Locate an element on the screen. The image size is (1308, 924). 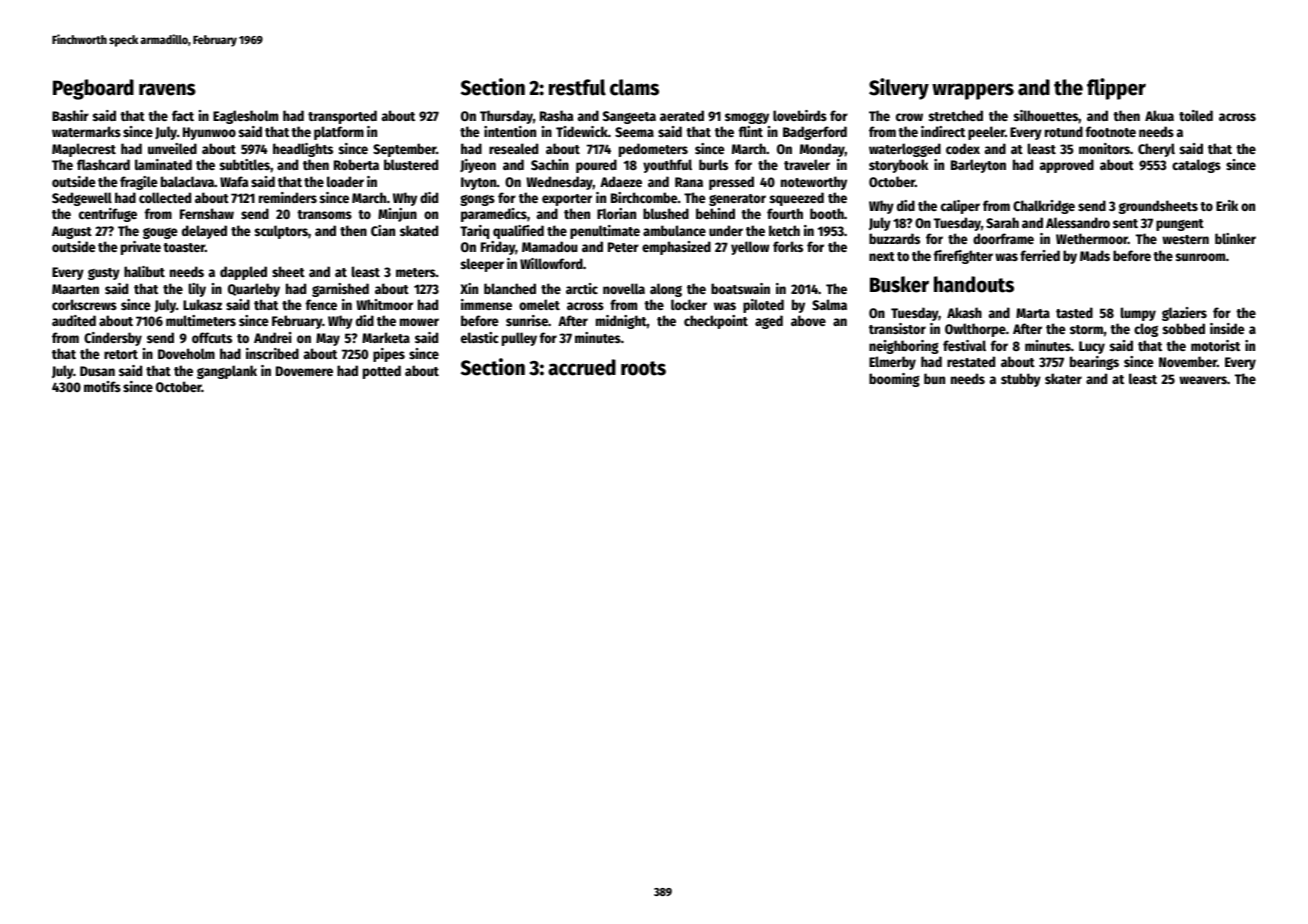
Fernshaw is located at coordinates (207, 213).
